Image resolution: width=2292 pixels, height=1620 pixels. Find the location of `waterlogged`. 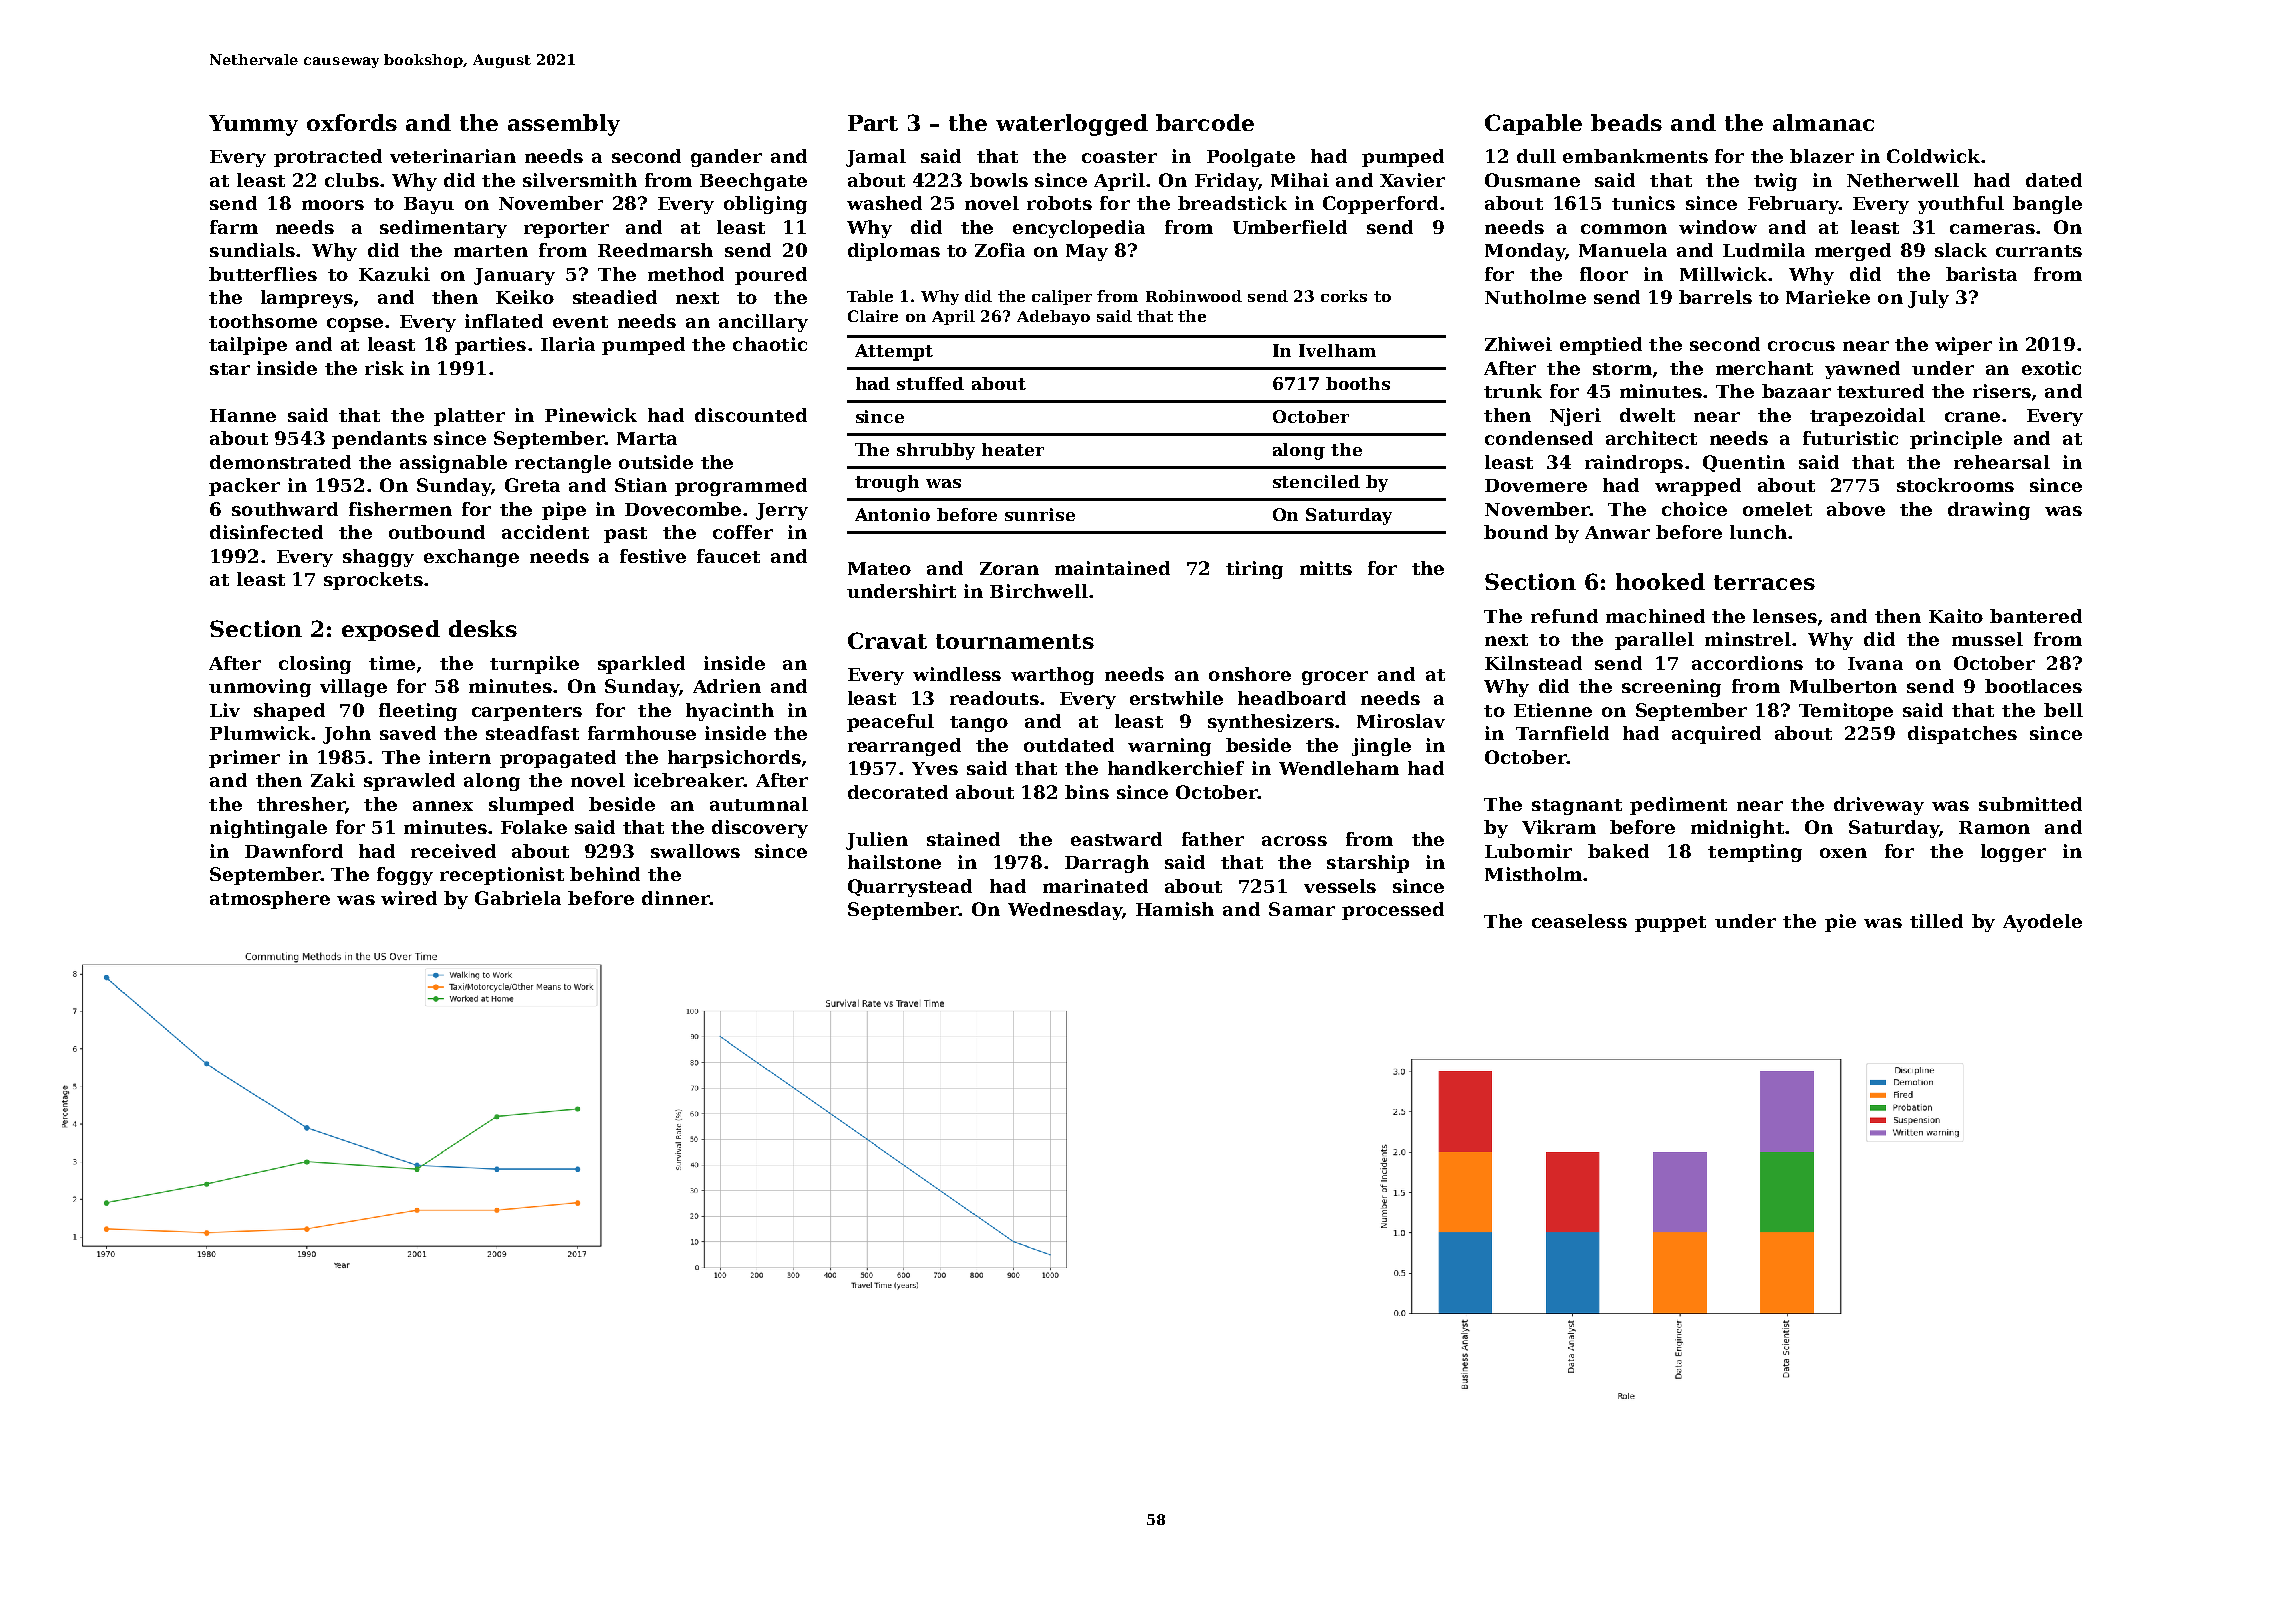

waterlogged is located at coordinates (1072, 125).
